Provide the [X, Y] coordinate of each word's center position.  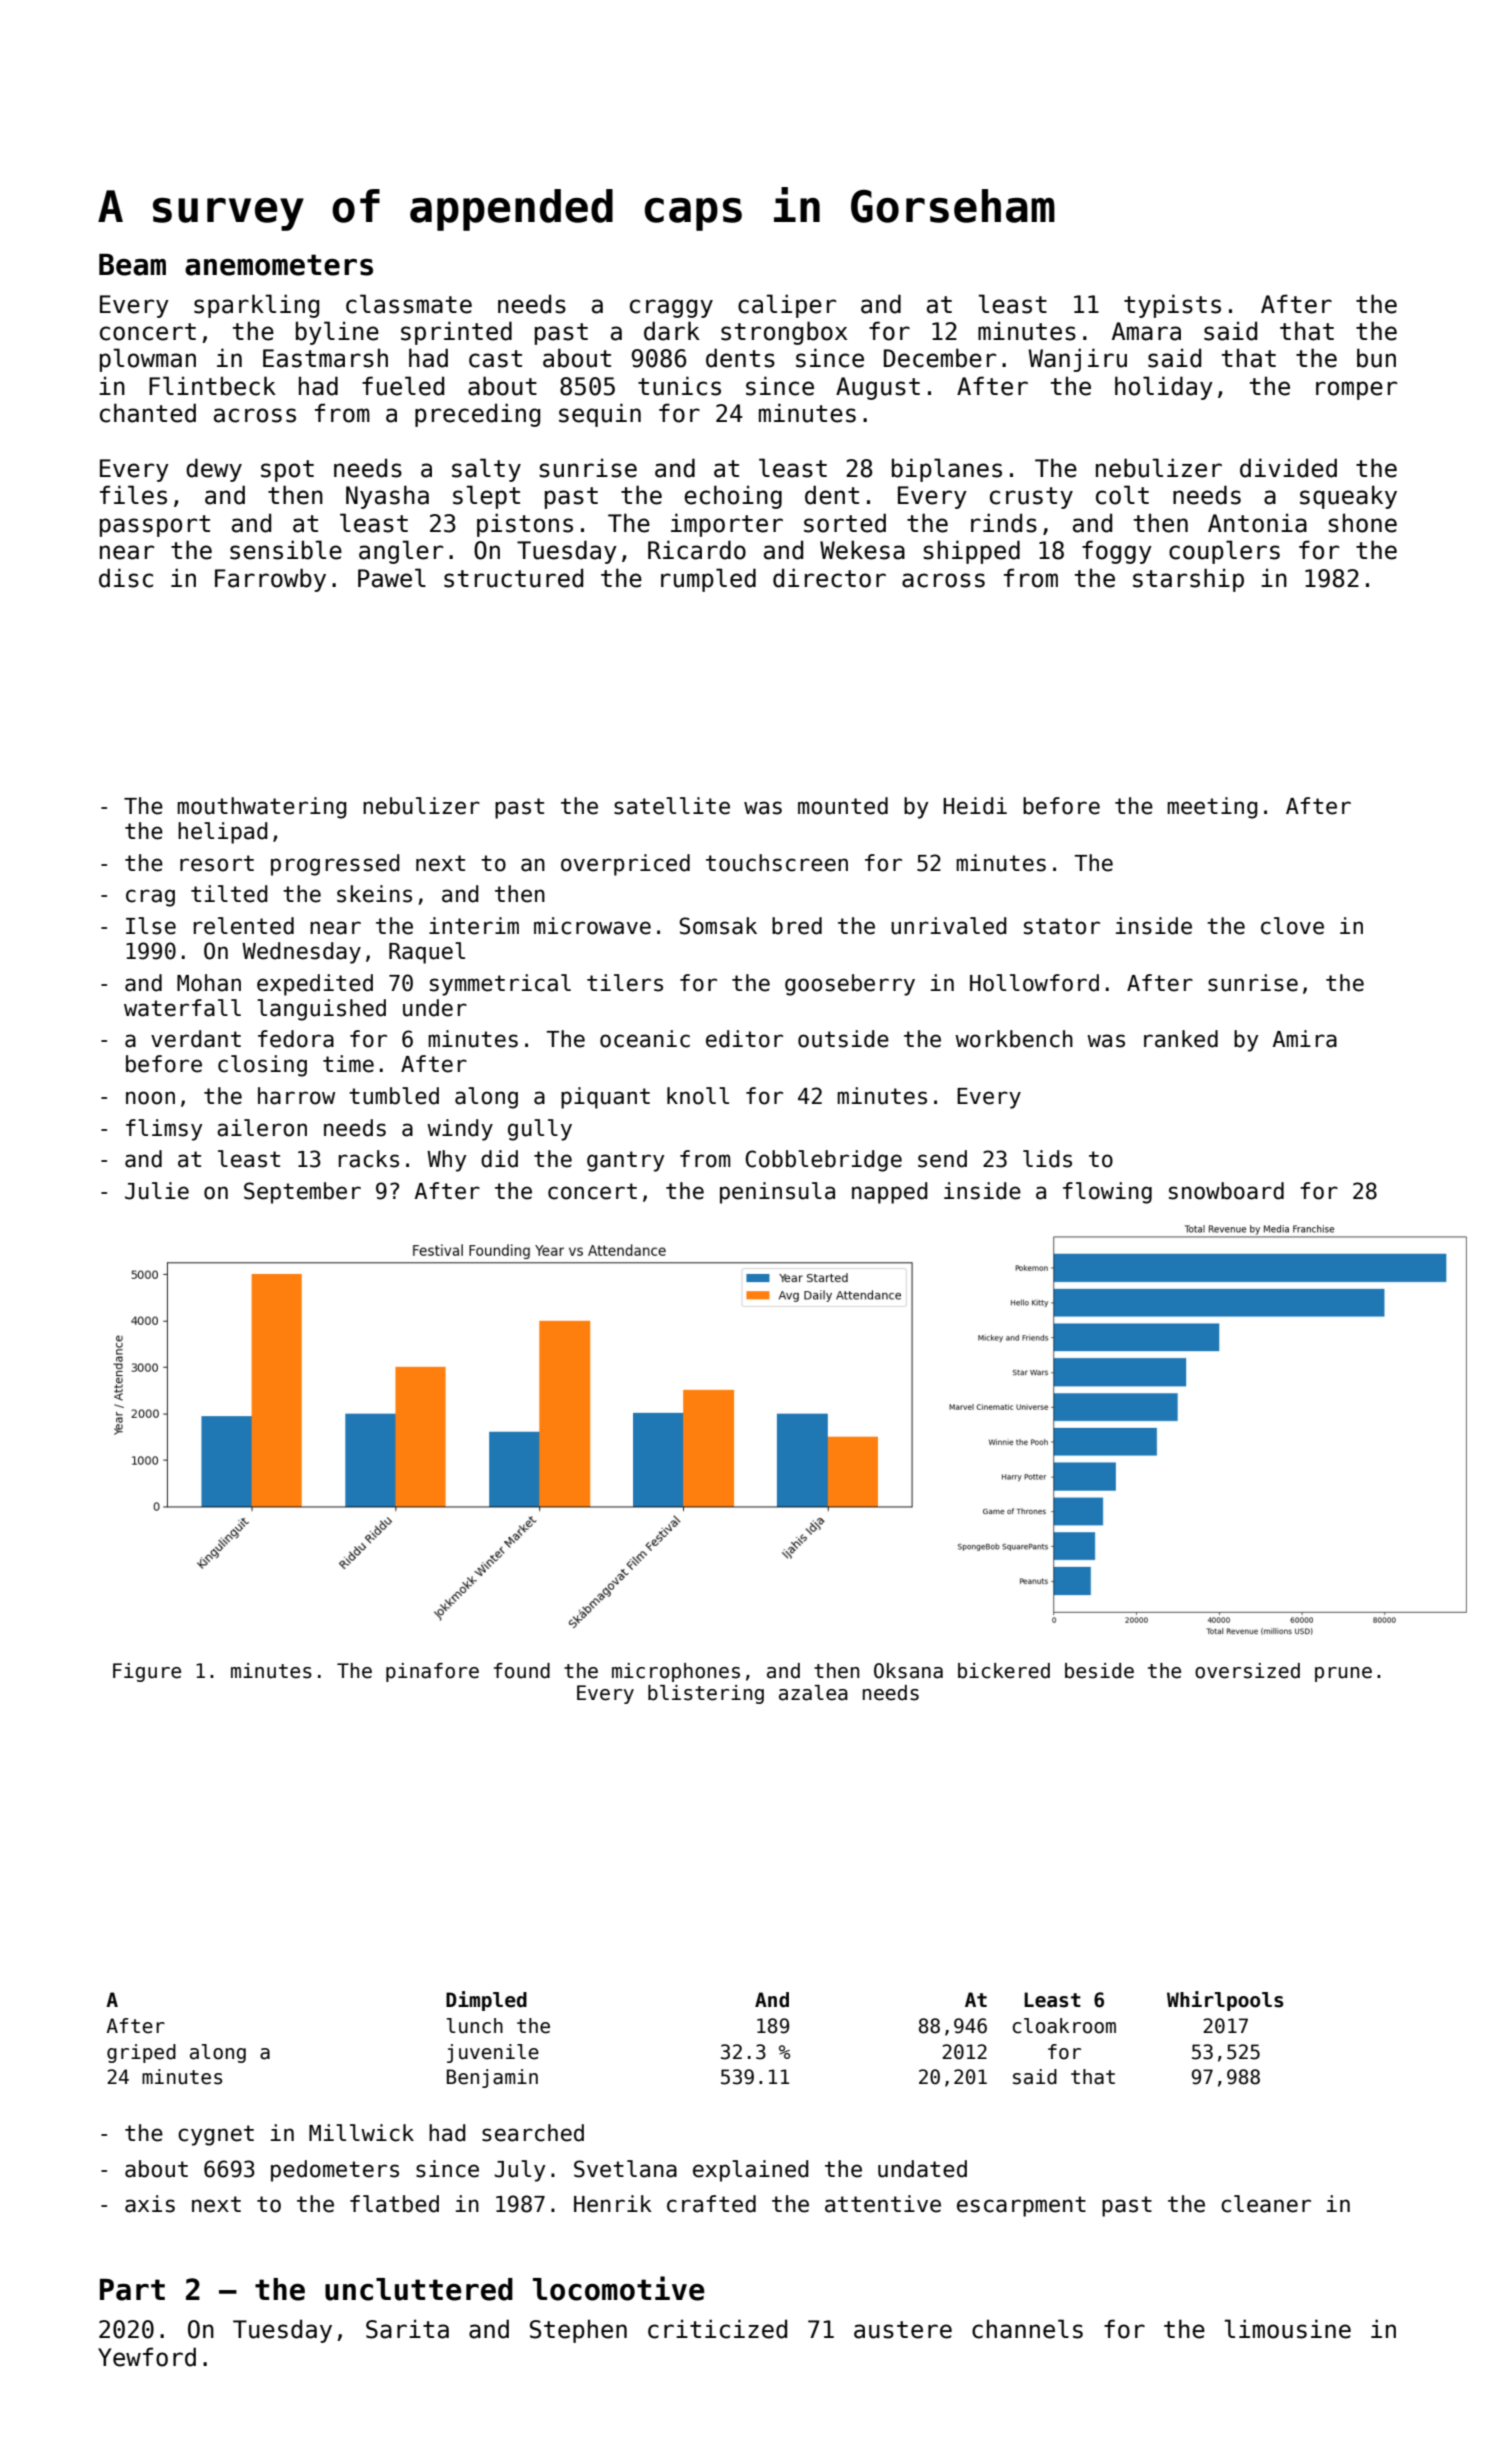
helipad [223, 833]
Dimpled [486, 2001]
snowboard [1226, 1191]
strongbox [784, 333]
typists [1172, 306]
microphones [676, 1672]
